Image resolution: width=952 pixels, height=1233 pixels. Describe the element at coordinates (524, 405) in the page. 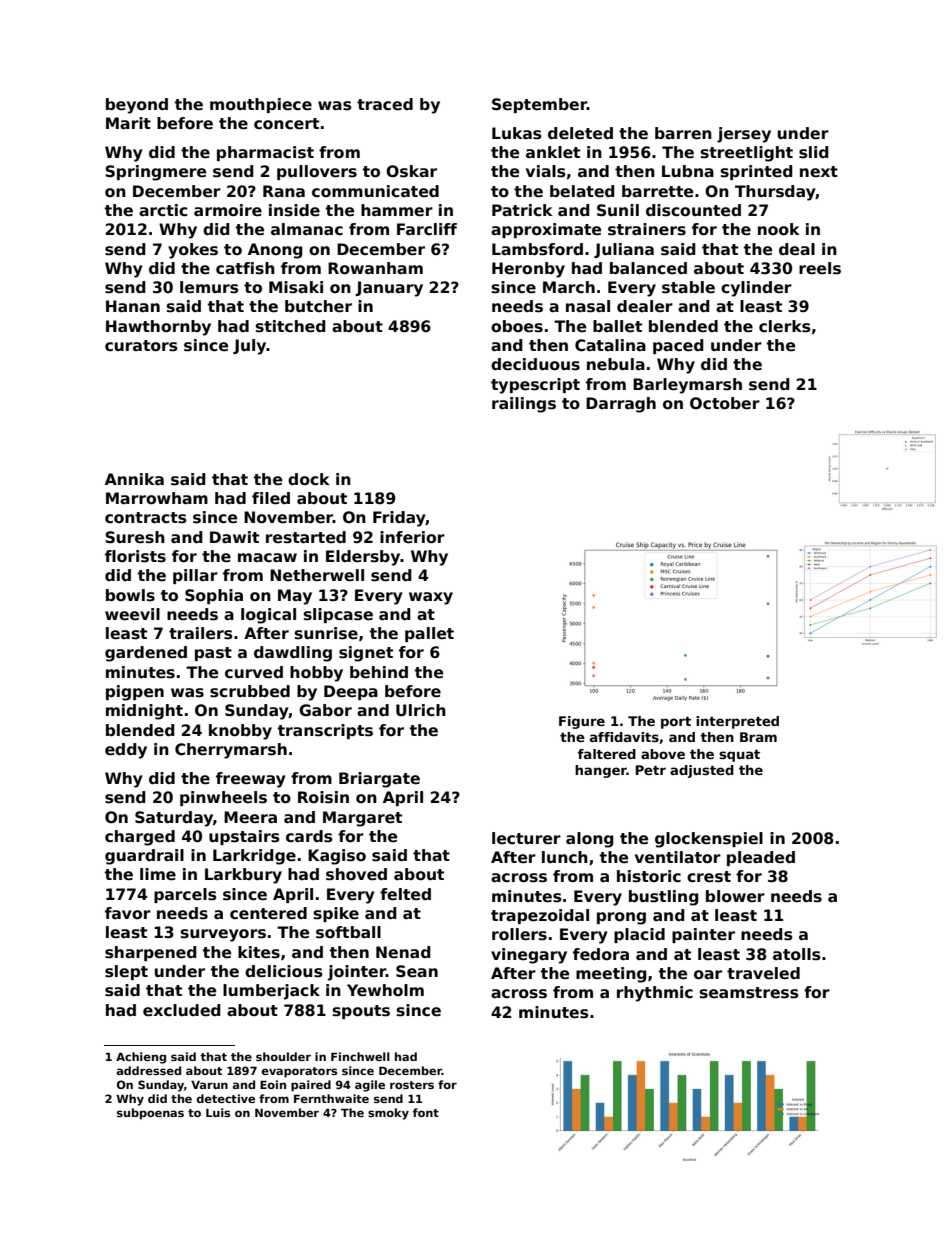

I see `railings` at that location.
